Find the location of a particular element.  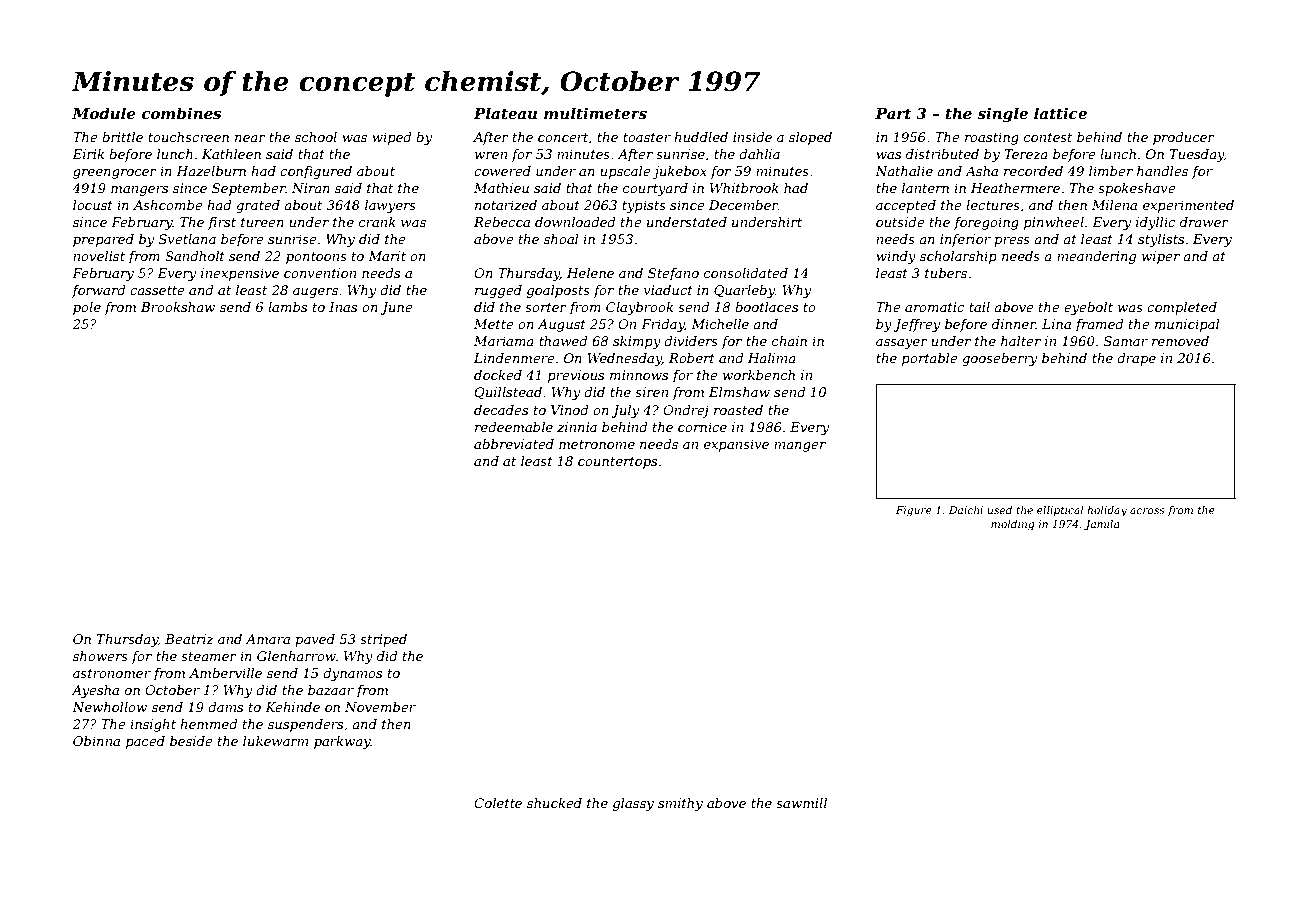

combines is located at coordinates (181, 113).
